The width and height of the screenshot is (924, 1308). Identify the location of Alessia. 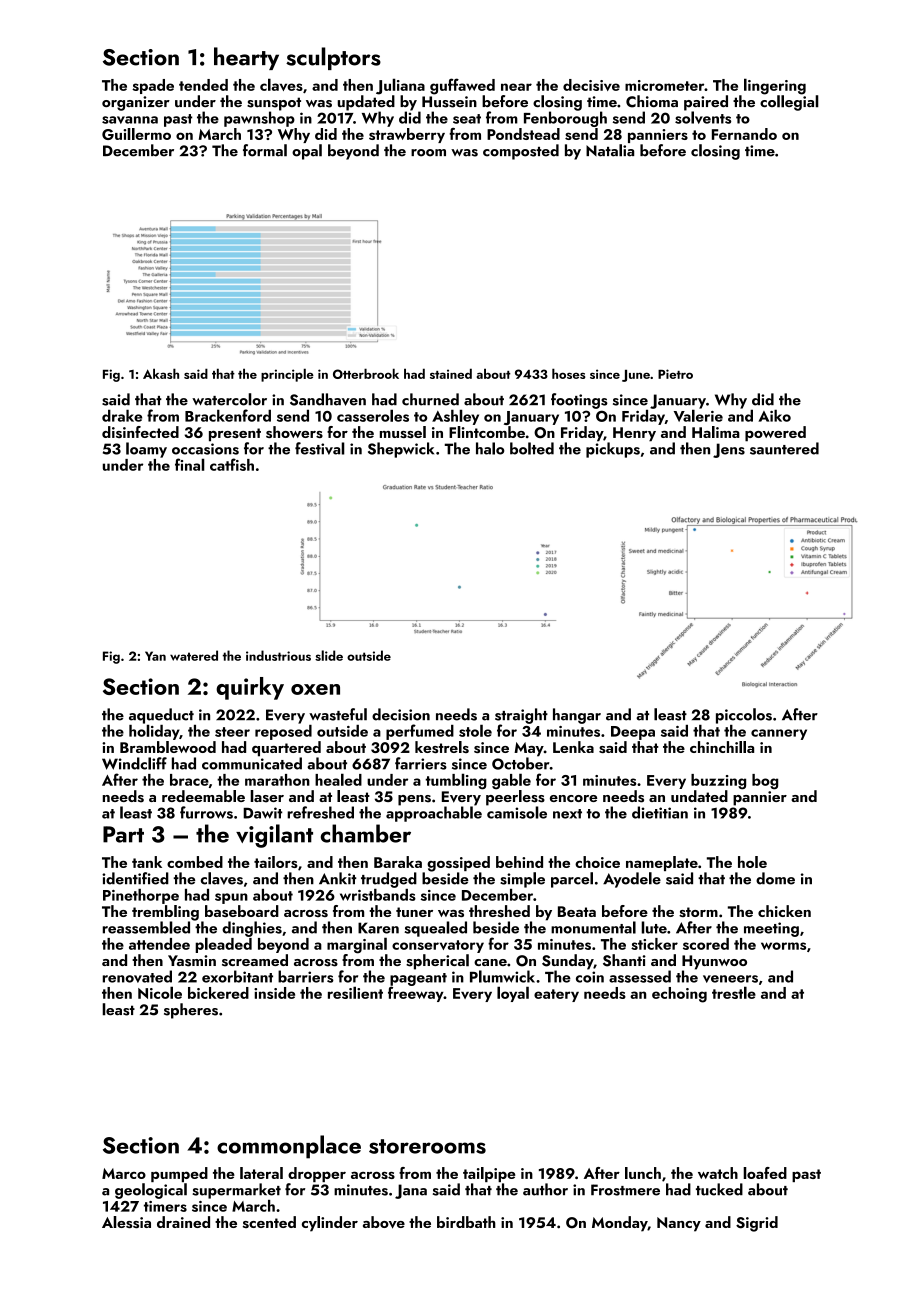
(126, 1222).
